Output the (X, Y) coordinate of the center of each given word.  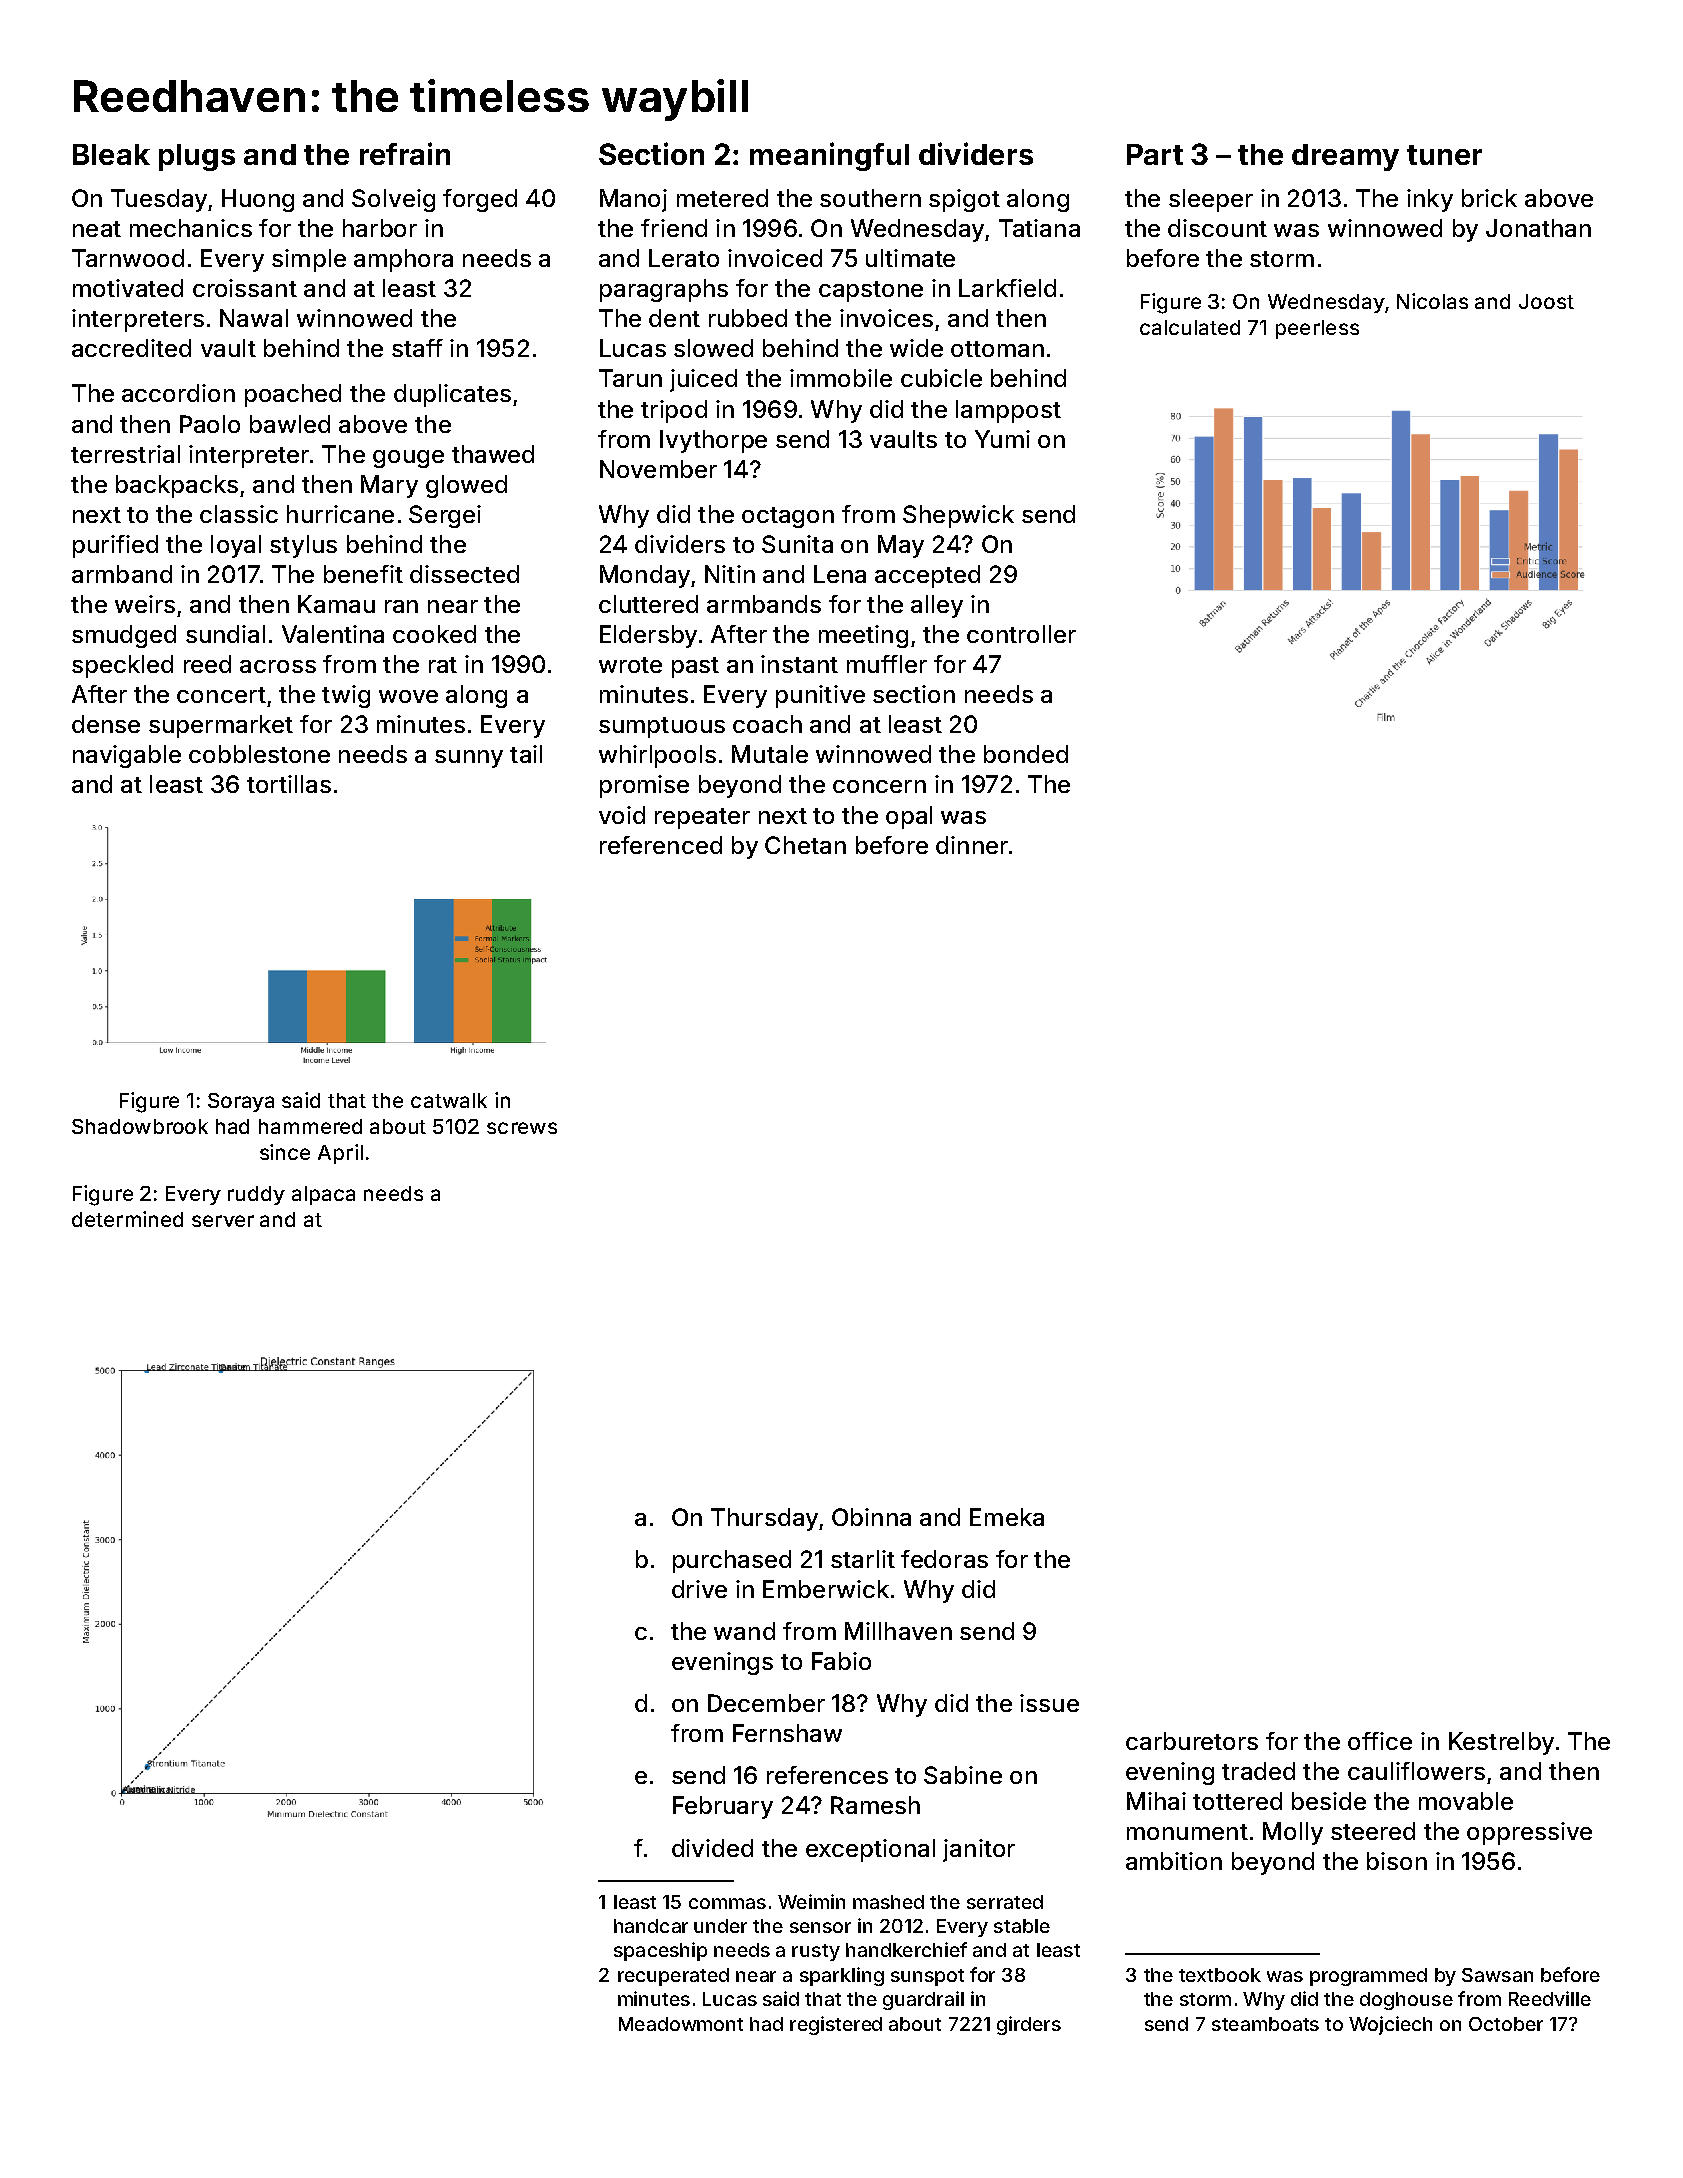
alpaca (323, 1195)
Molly (1293, 1833)
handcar (651, 1926)
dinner (972, 845)
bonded (1026, 754)
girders (1029, 2025)
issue (1049, 1703)
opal (909, 817)
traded (1258, 1771)
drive (699, 1589)
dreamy (1345, 157)
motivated (128, 288)
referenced (661, 845)
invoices (886, 318)
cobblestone (259, 754)
